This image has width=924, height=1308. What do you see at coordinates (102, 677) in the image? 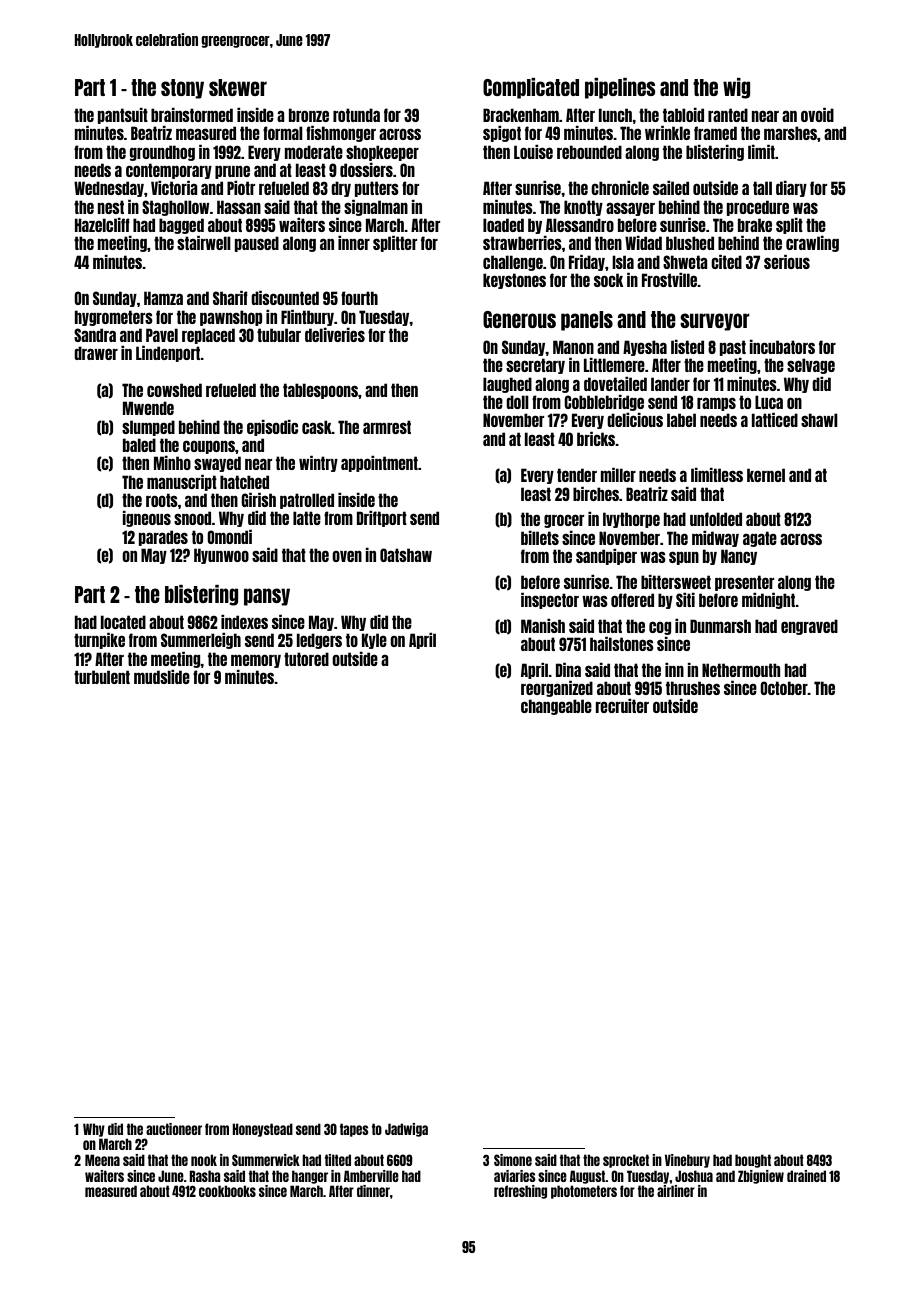
I see `turbulent` at bounding box center [102, 677].
